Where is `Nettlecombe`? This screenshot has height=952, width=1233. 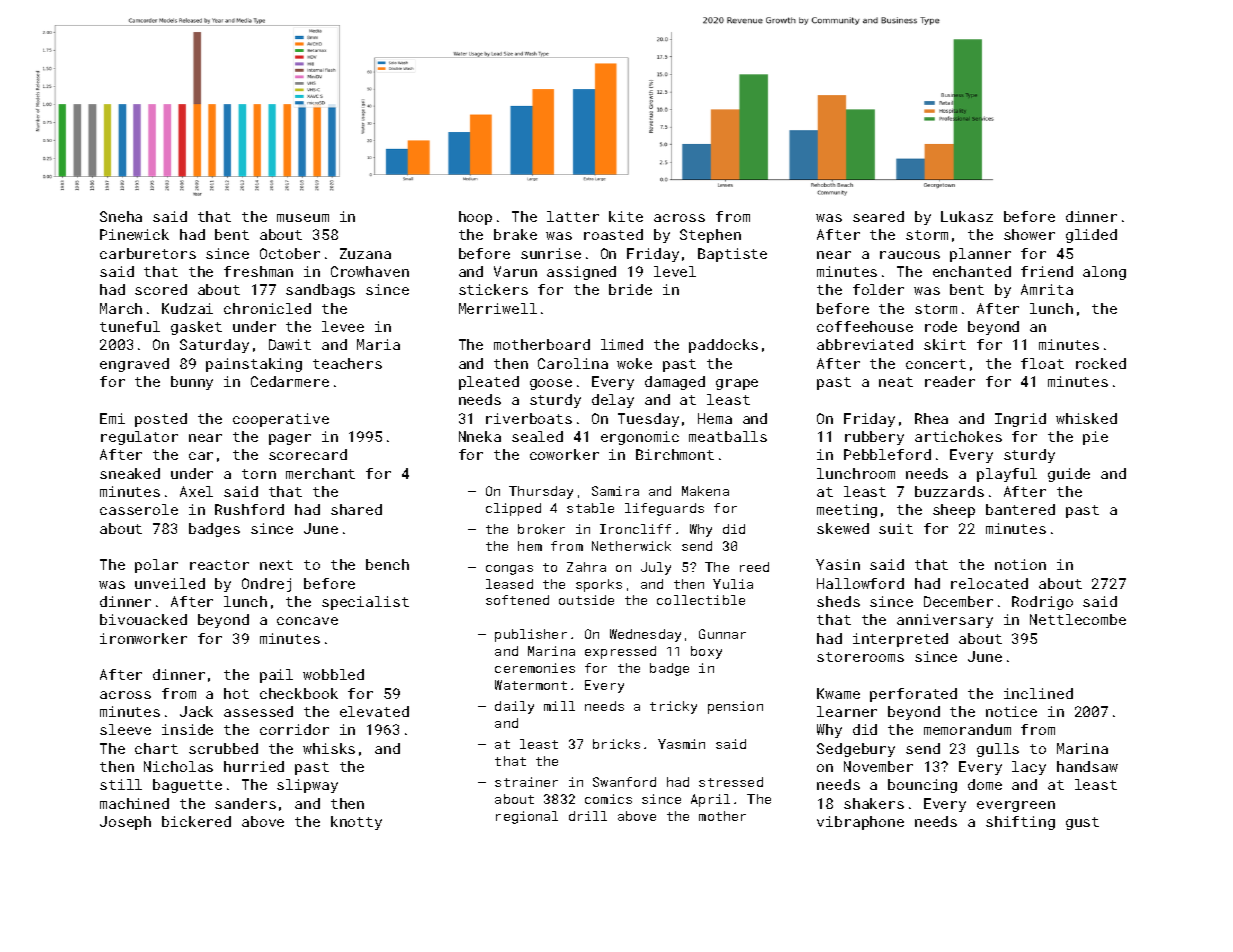 Nettlecombe is located at coordinates (1078, 619).
